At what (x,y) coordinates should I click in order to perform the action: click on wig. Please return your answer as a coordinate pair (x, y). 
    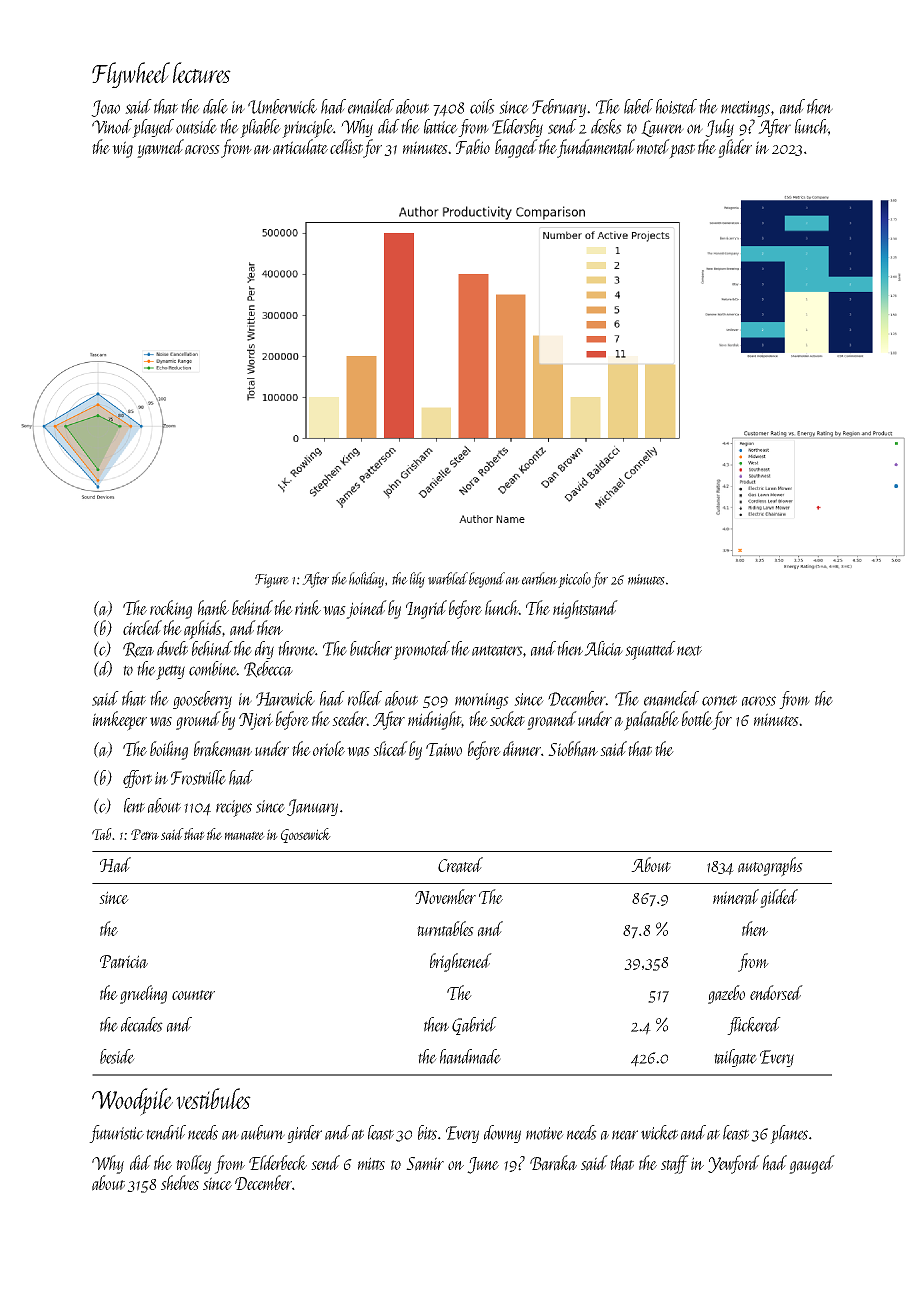
    Looking at the image, I should click on (122, 149).
